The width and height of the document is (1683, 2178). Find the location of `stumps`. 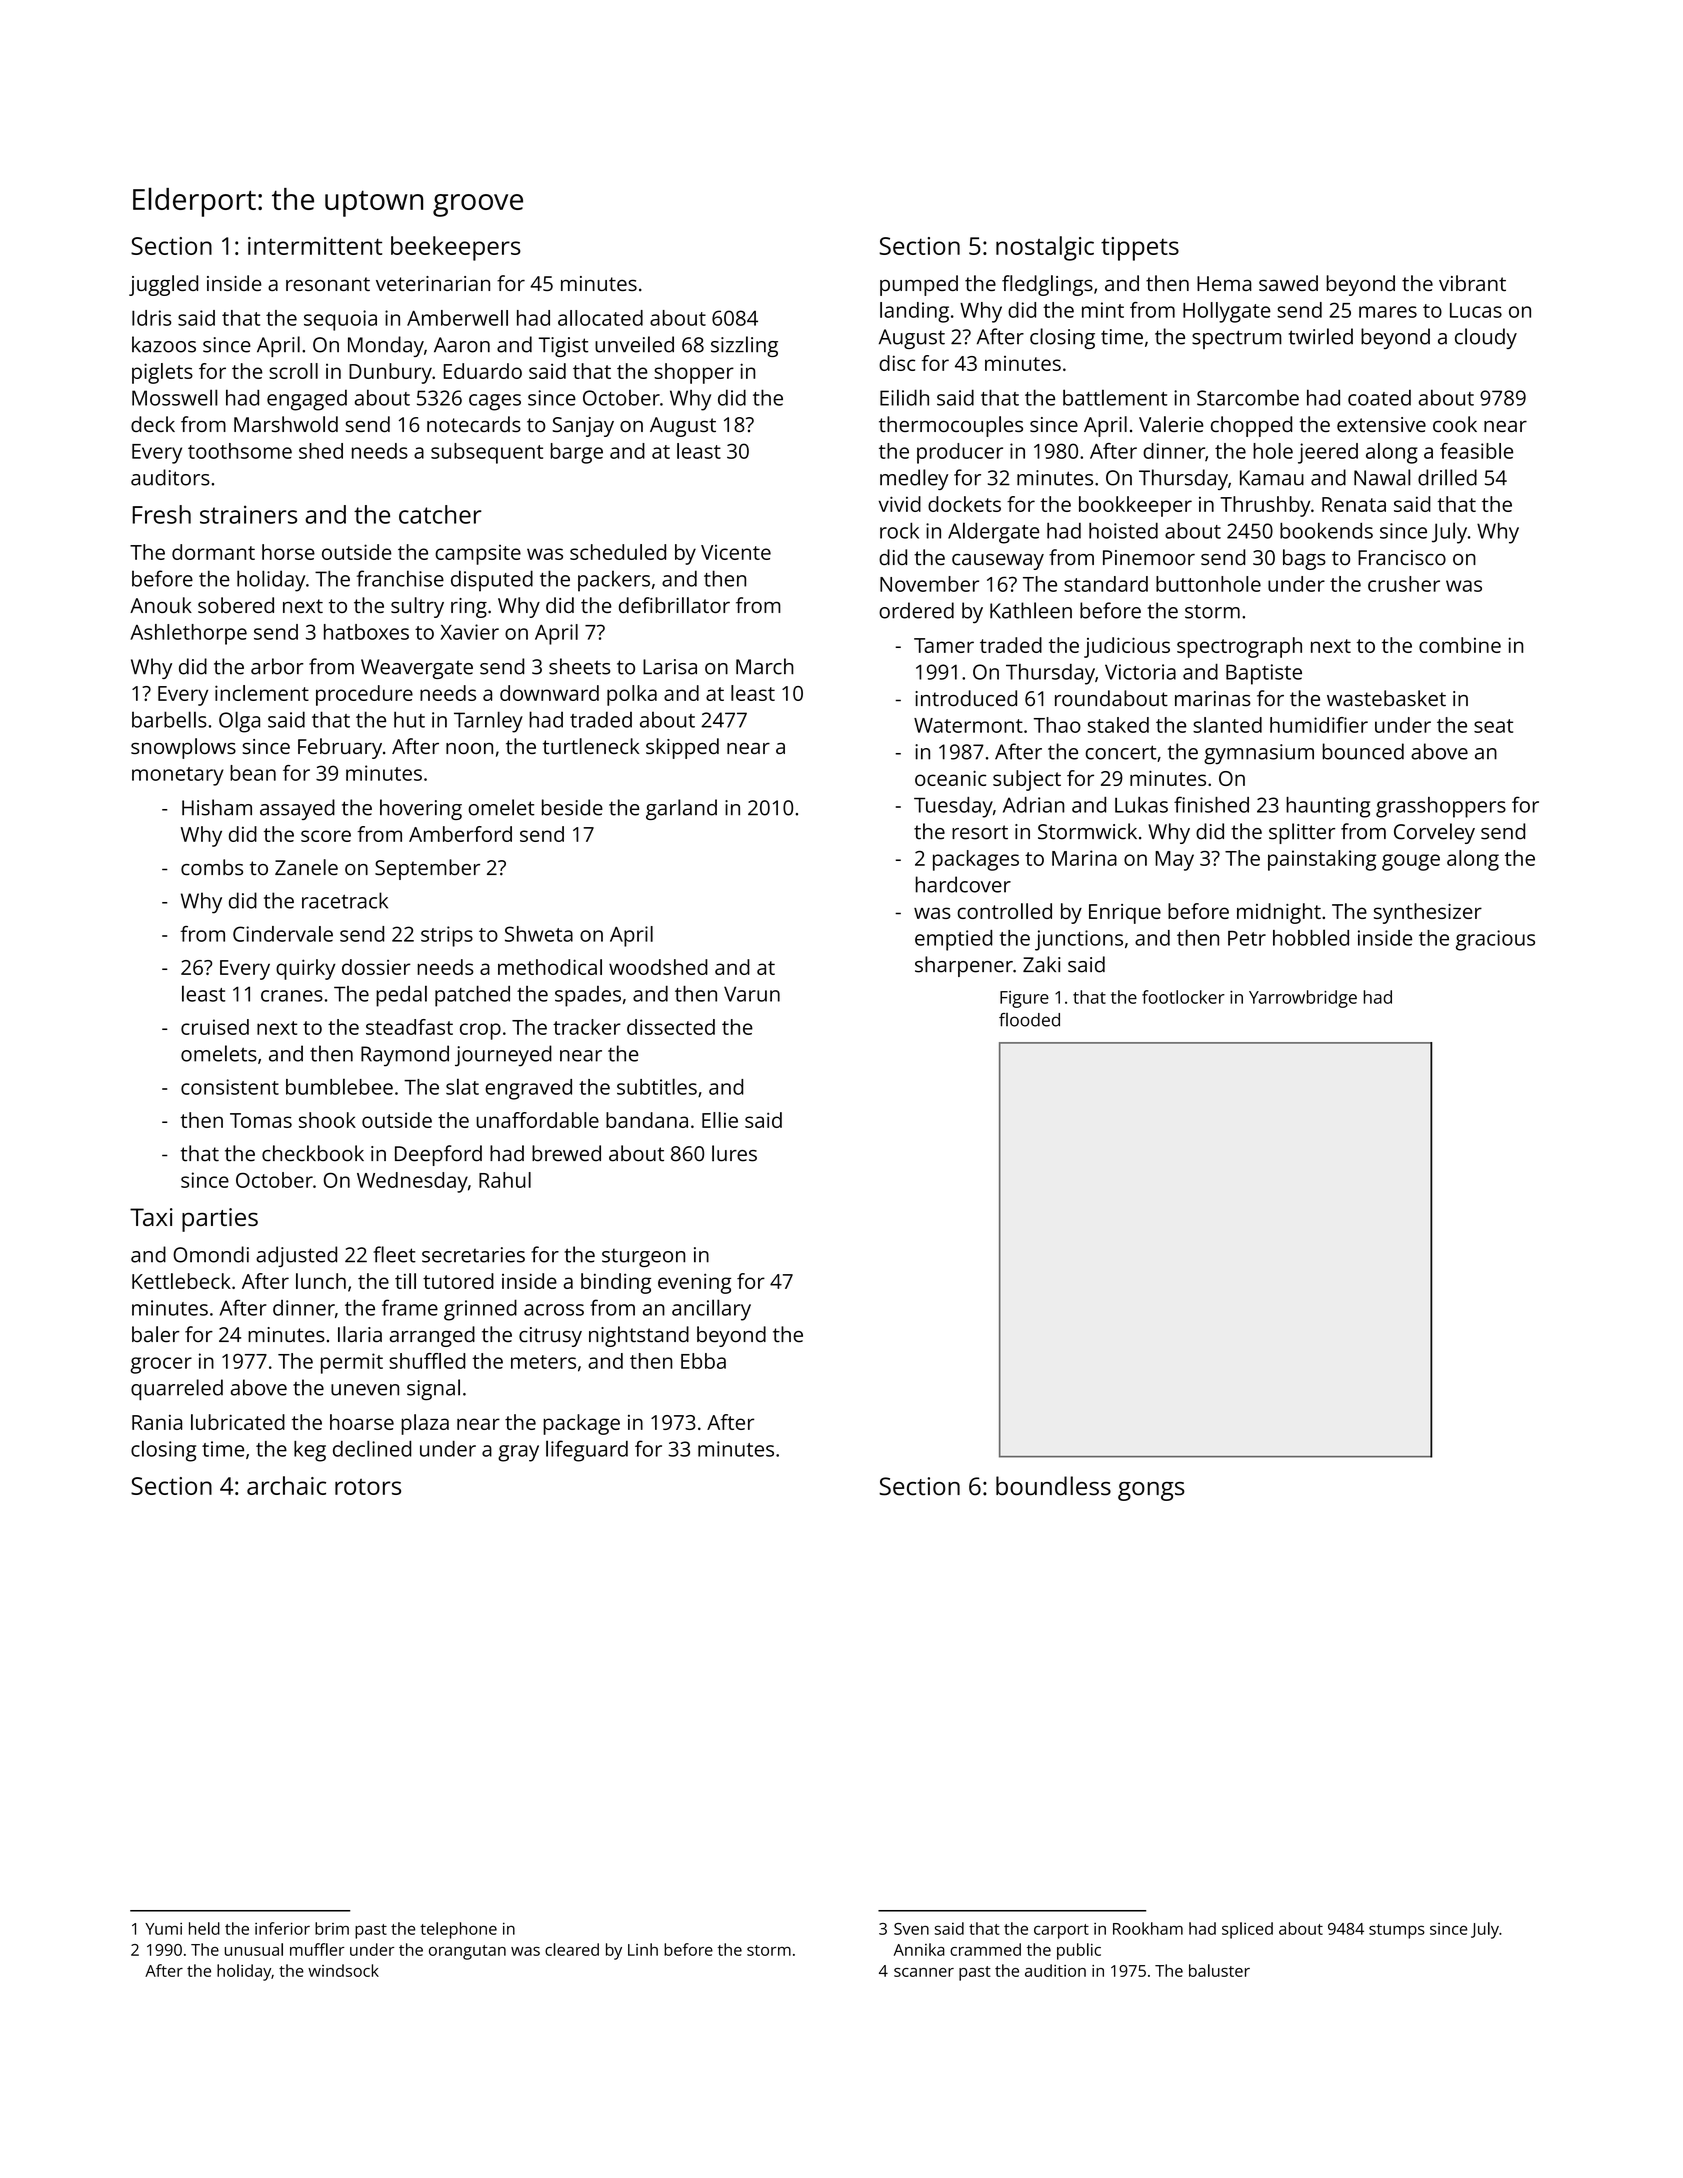

stumps is located at coordinates (1397, 1931).
